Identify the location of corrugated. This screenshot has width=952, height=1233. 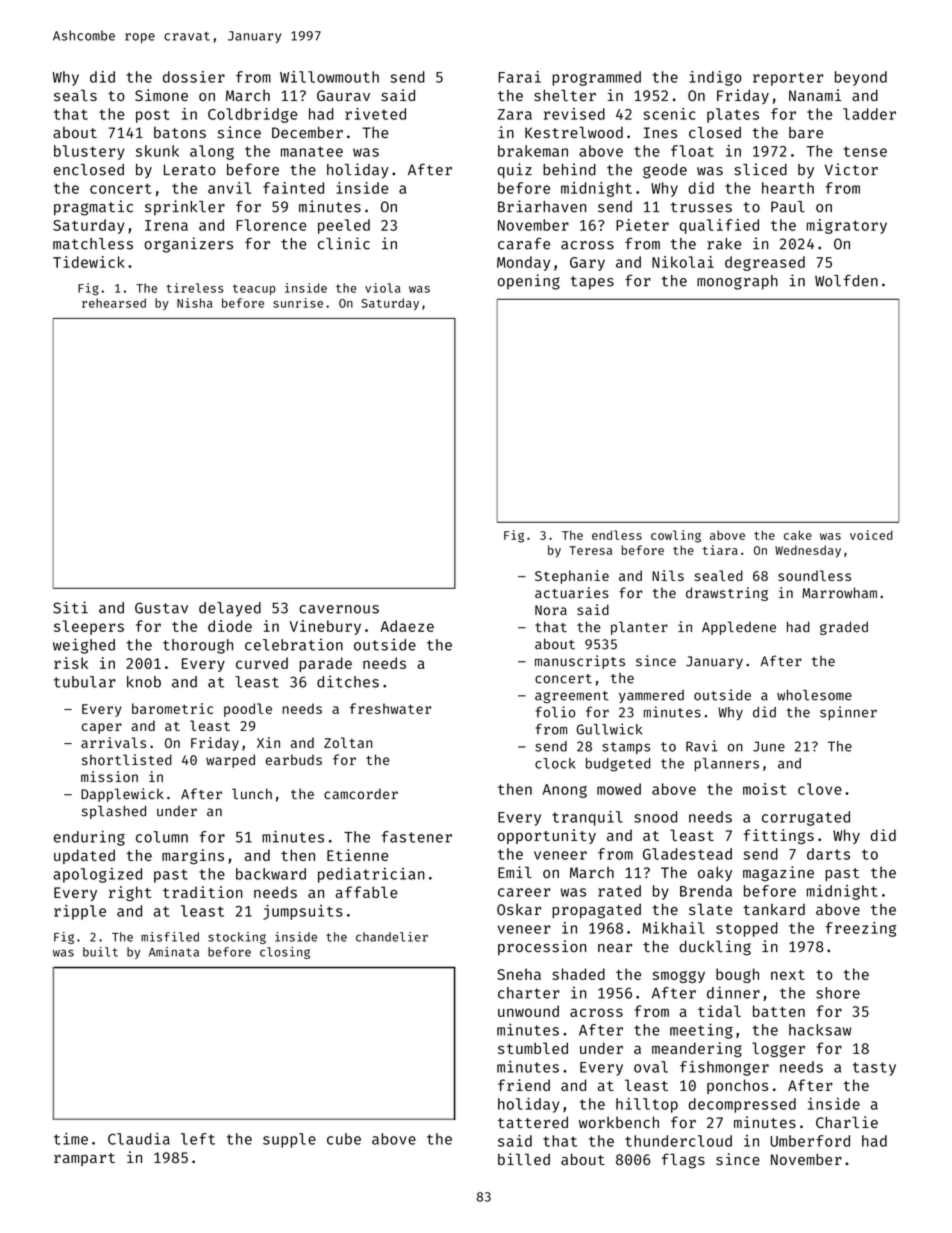
(806, 818).
